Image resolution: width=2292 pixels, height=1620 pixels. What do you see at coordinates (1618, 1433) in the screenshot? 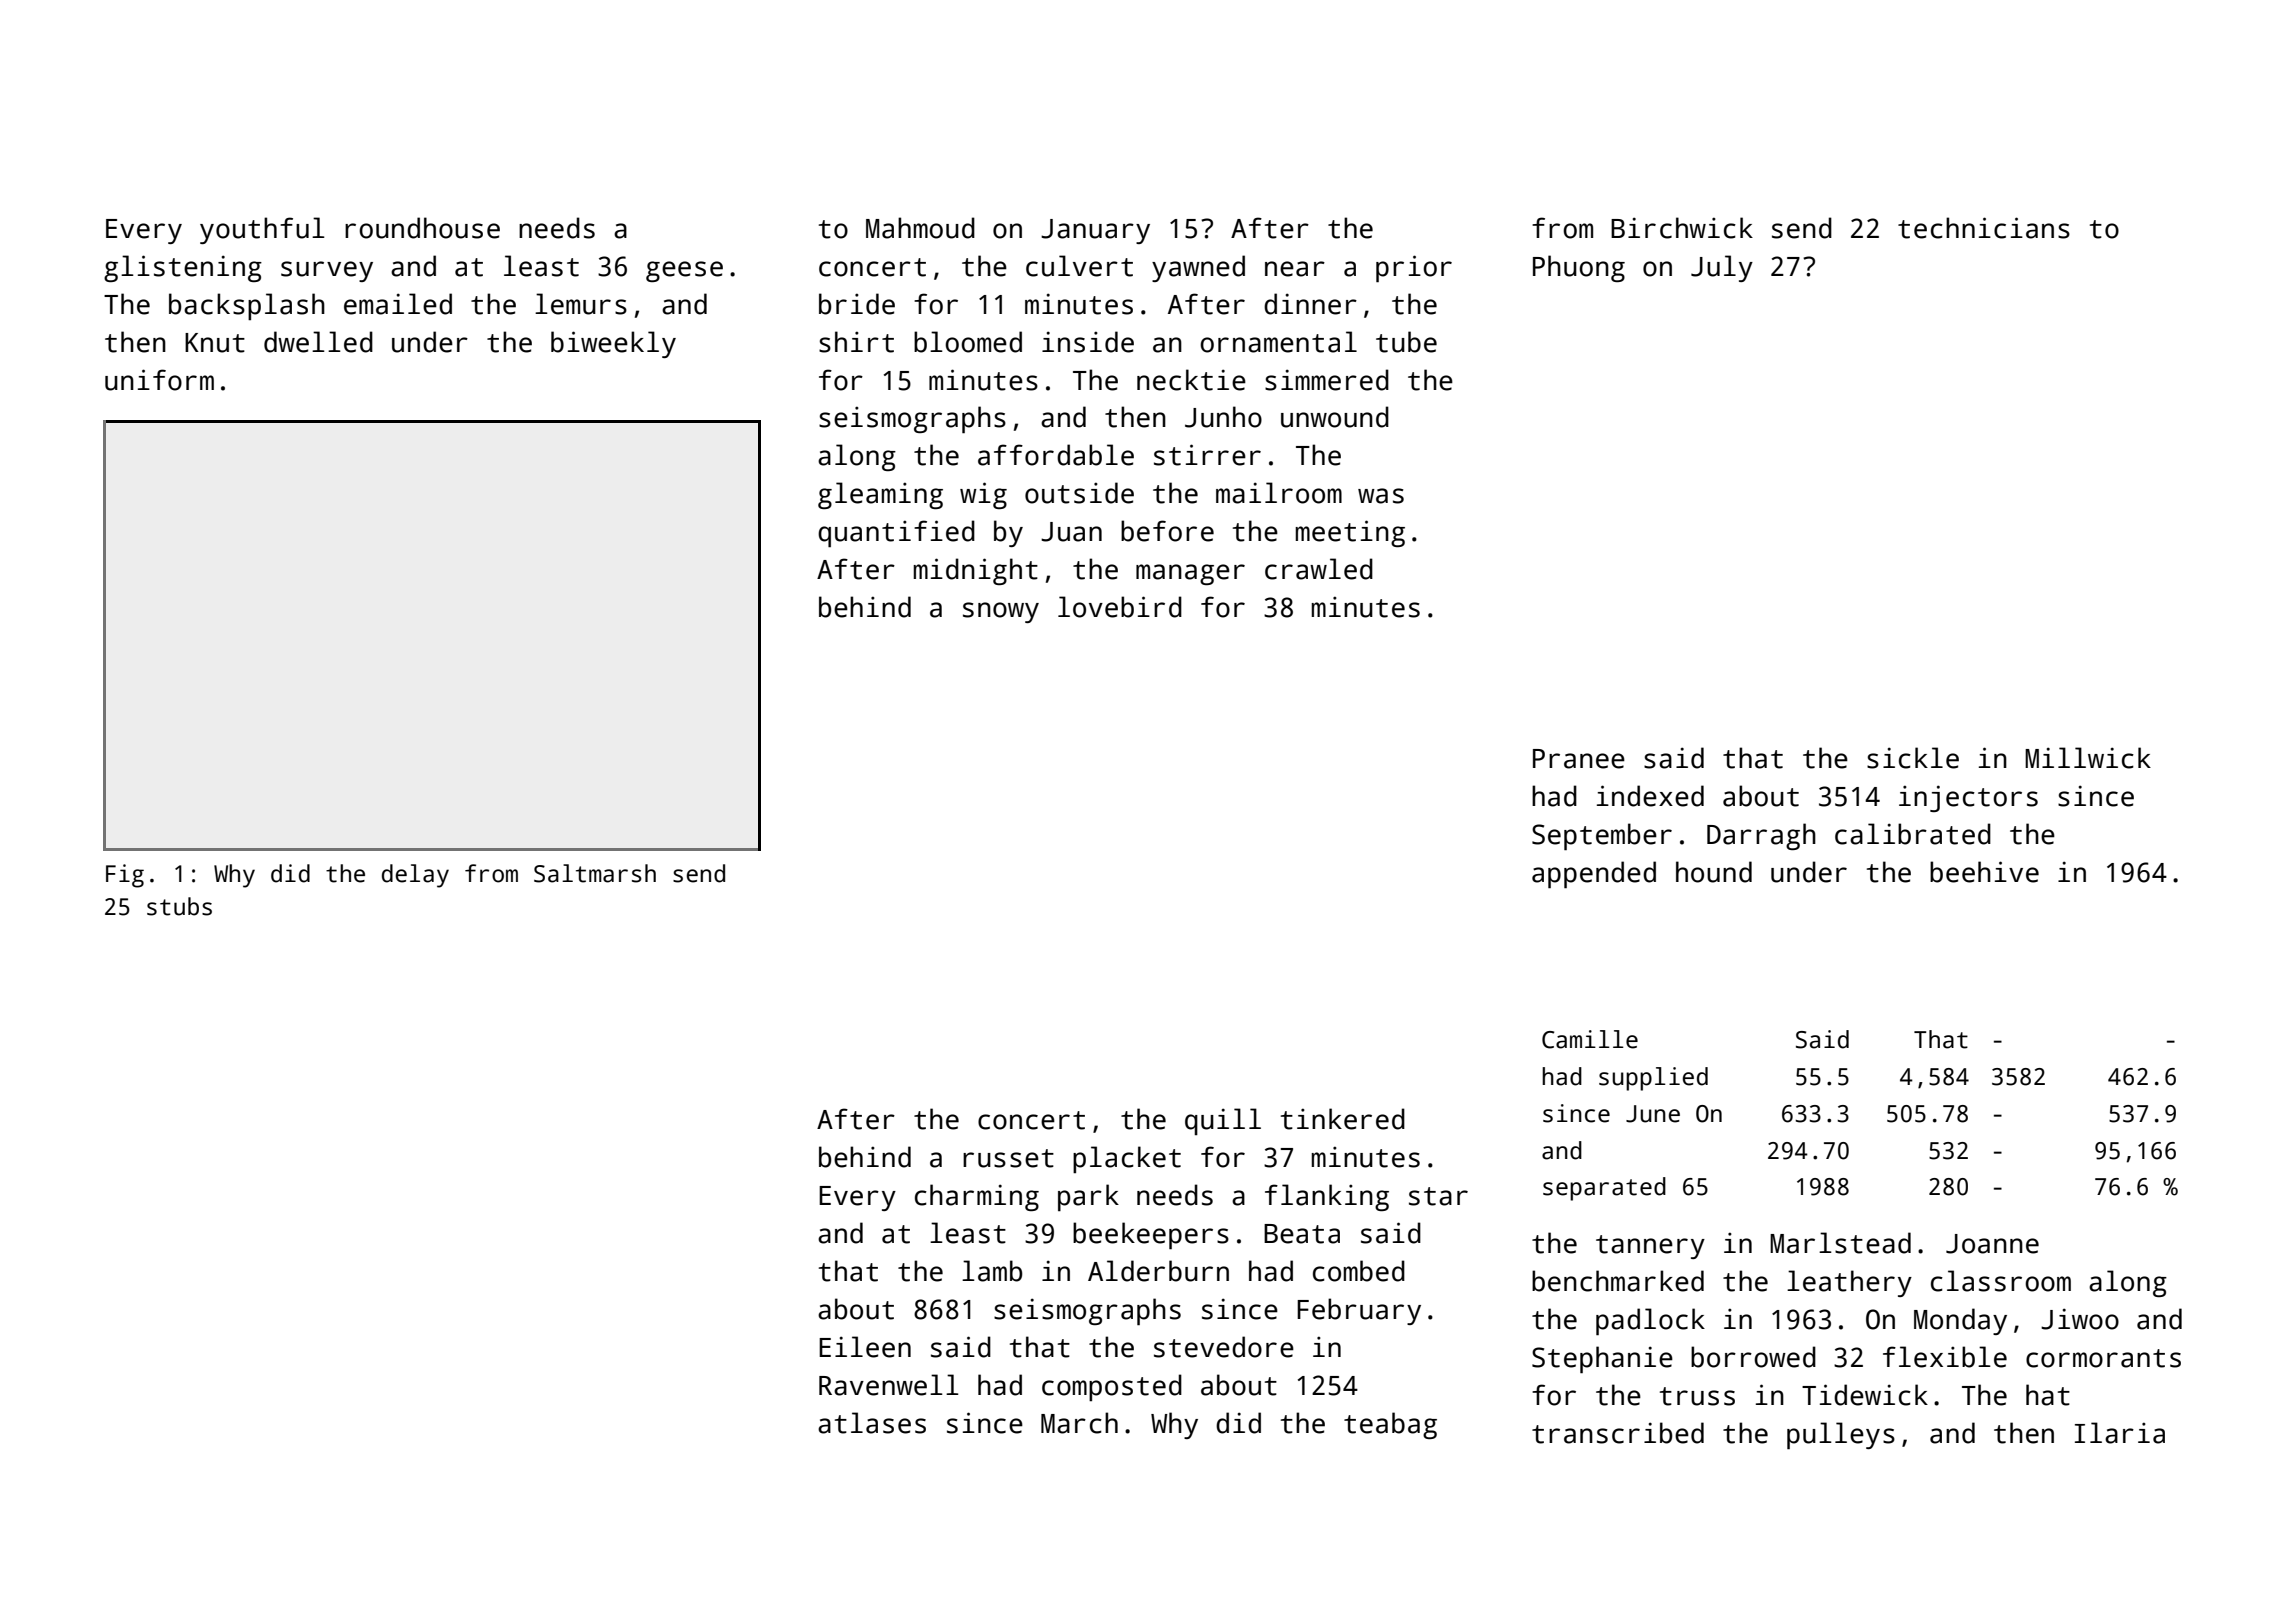
I see `transcribed` at bounding box center [1618, 1433].
